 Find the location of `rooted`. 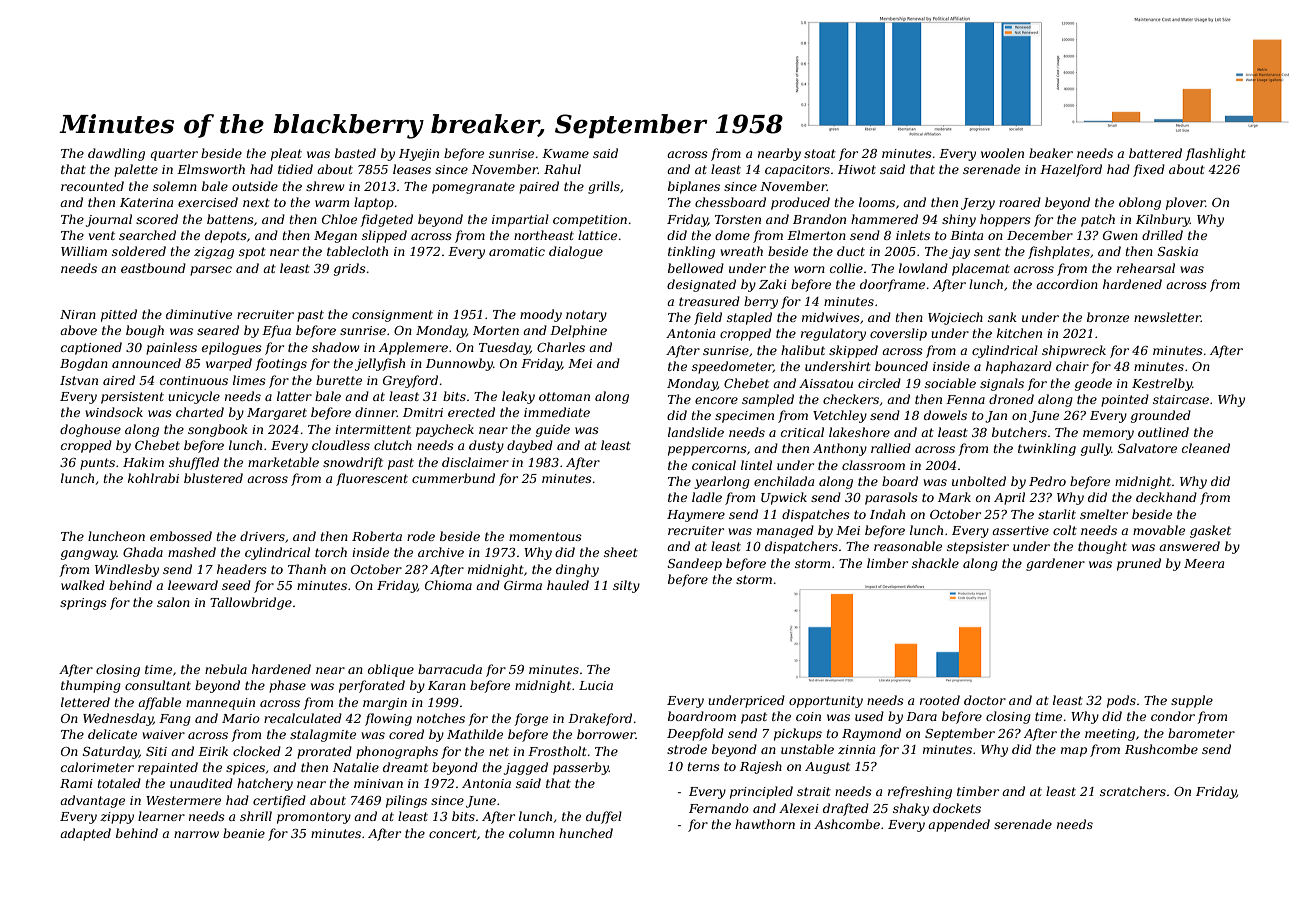

rooted is located at coordinates (940, 700).
